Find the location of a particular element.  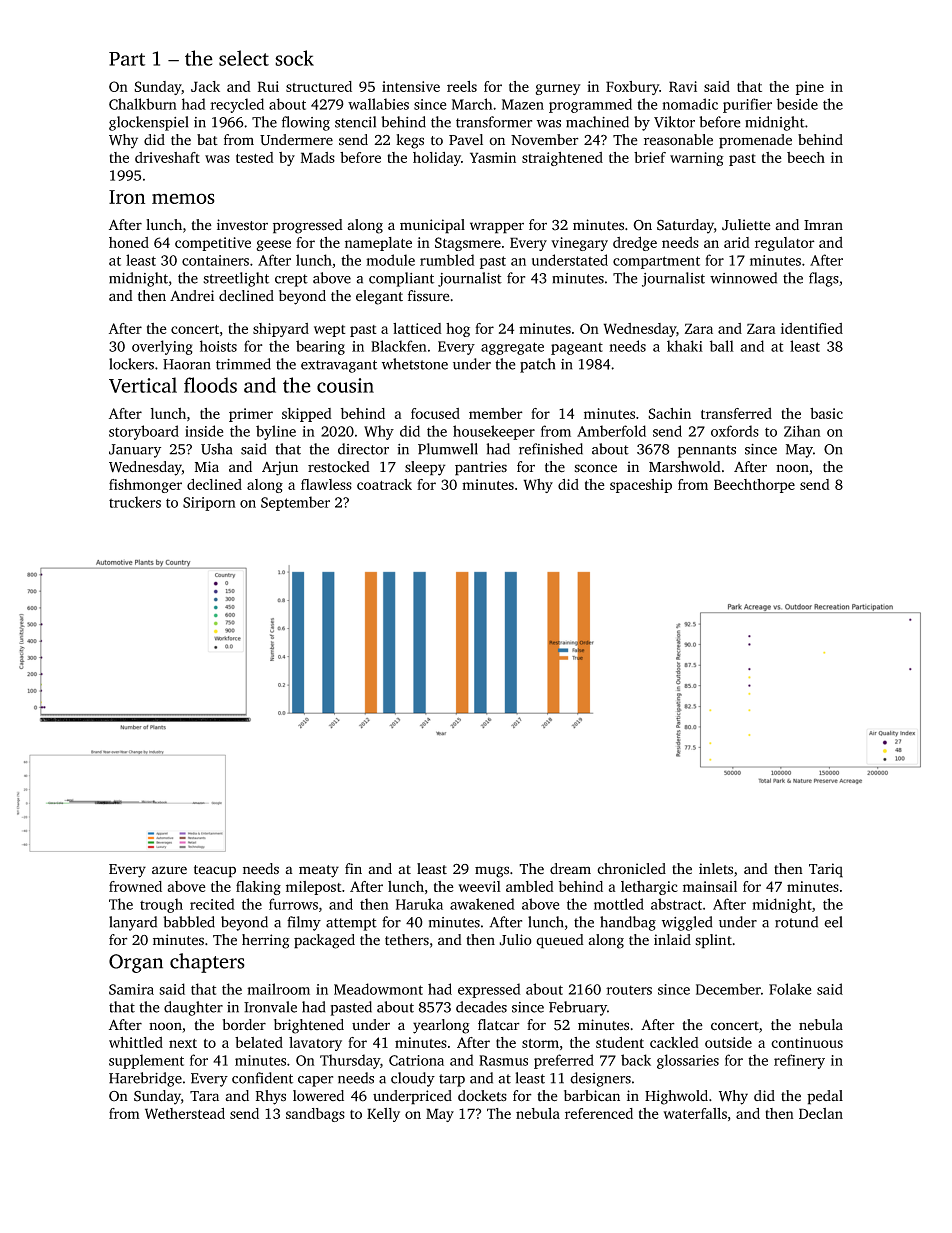

wrapper is located at coordinates (497, 228).
